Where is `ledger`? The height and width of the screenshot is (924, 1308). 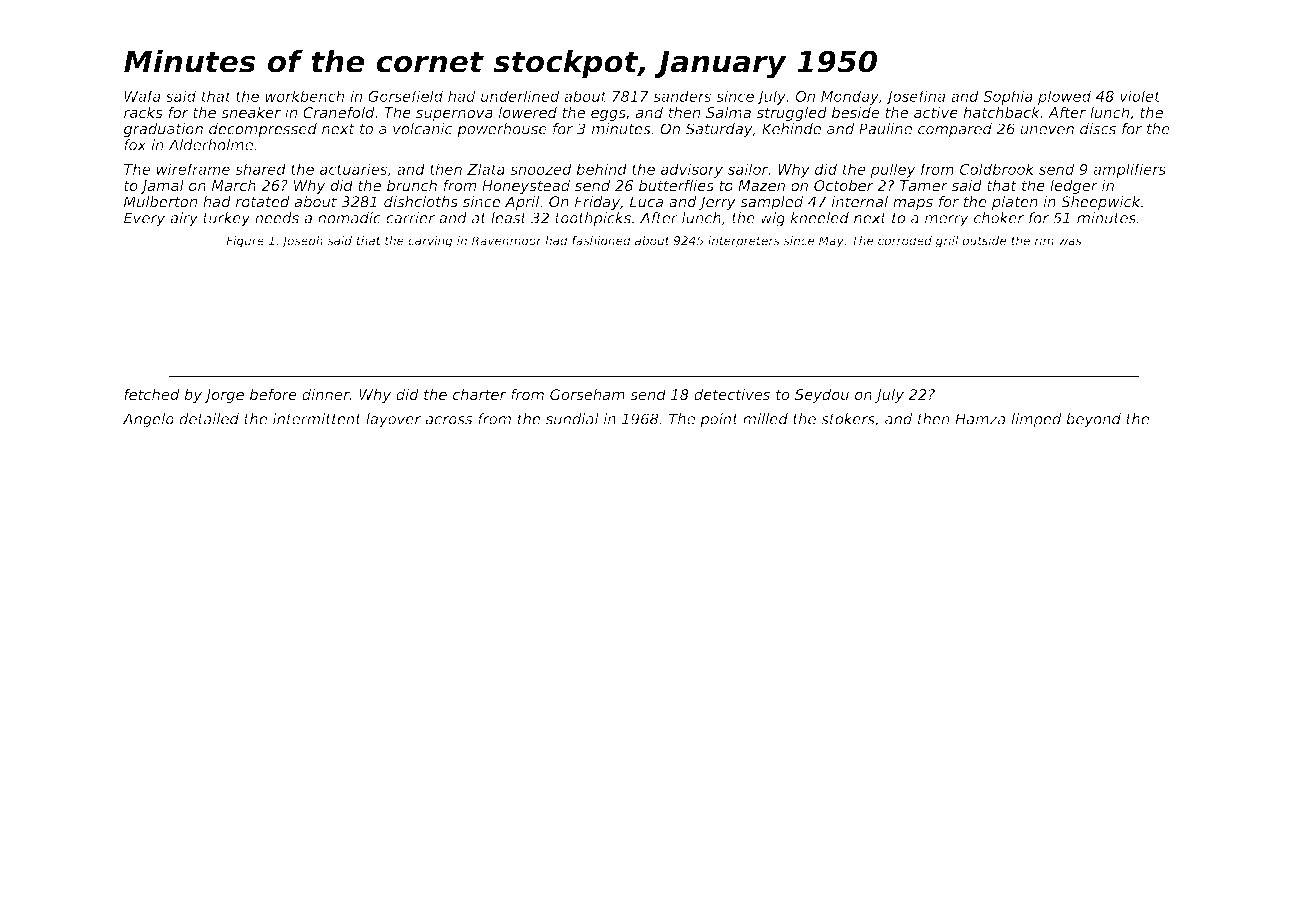
ledger is located at coordinates (1074, 187).
